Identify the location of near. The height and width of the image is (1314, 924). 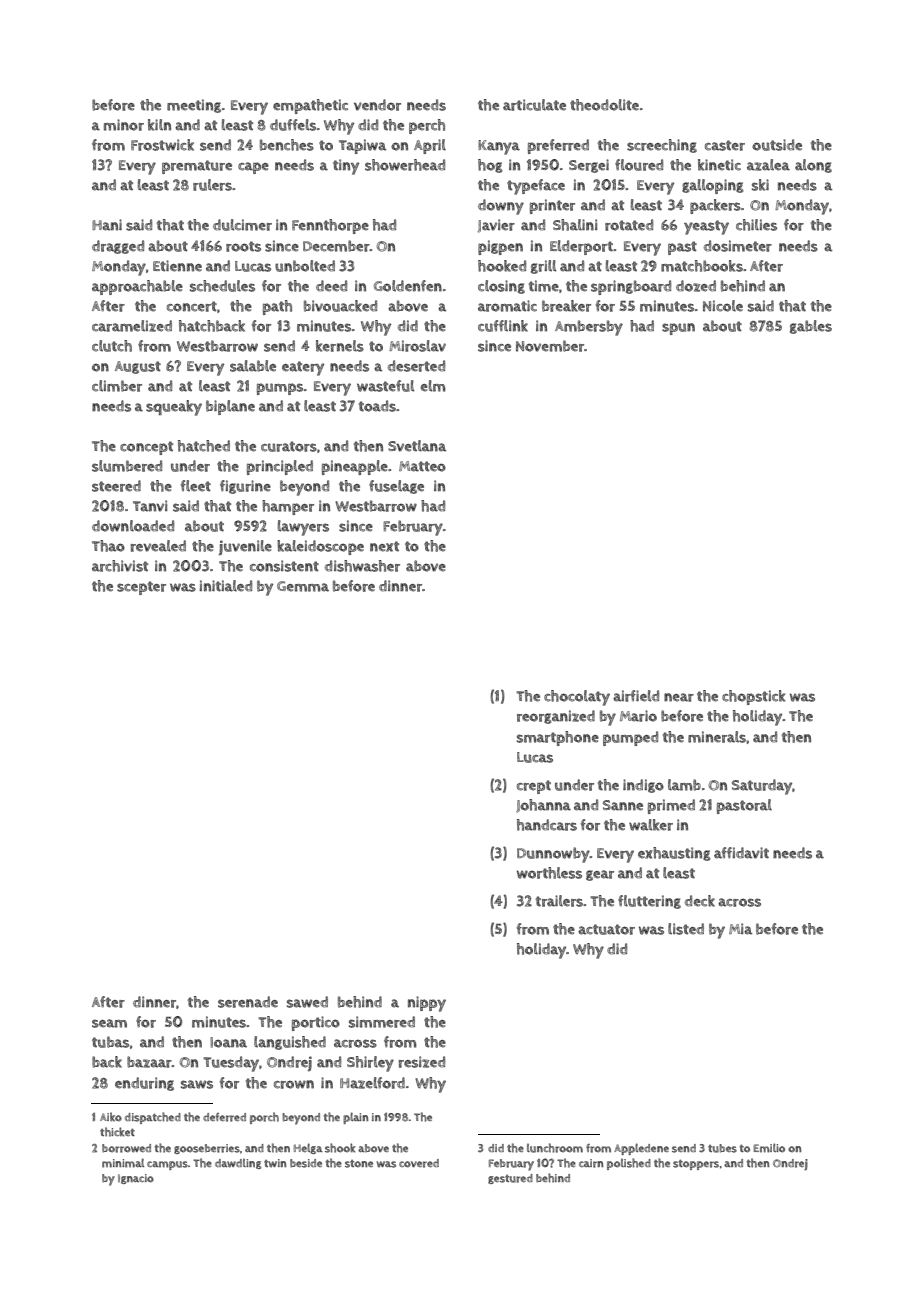
(679, 697).
